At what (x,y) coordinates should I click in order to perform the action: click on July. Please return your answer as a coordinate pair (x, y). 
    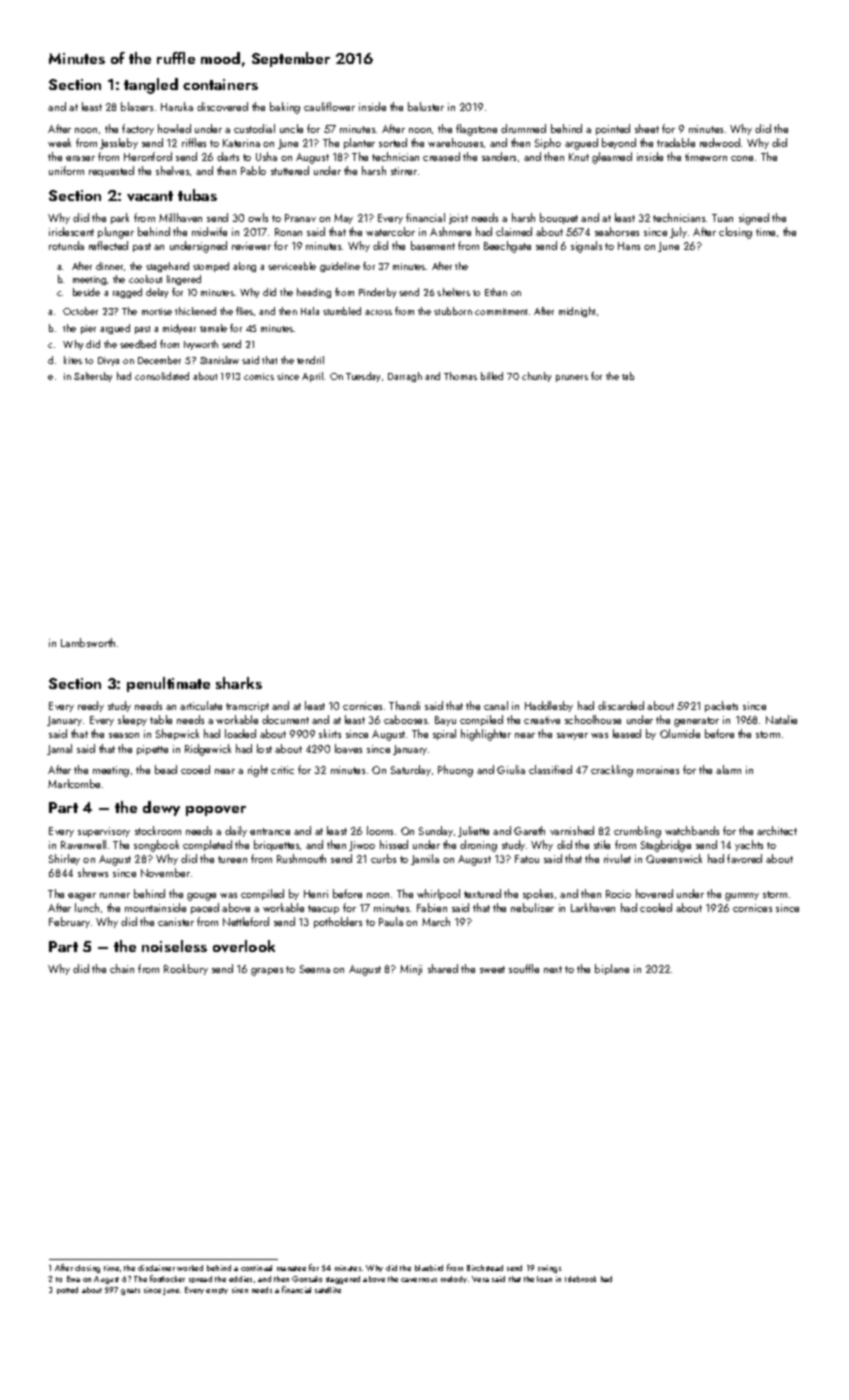
    Looking at the image, I should click on (678, 232).
